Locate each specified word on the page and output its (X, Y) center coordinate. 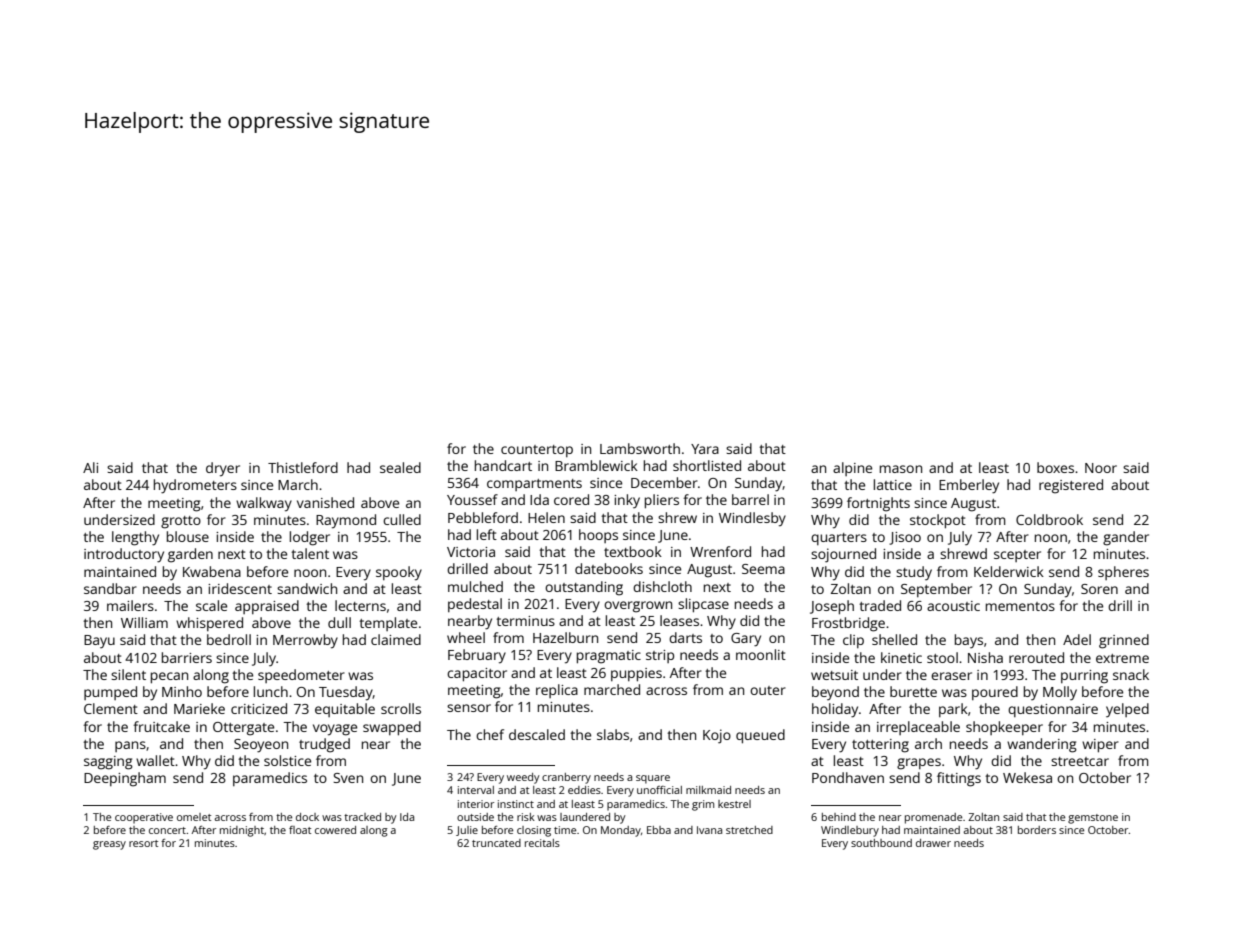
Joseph (832, 607)
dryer (223, 469)
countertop (537, 451)
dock (307, 817)
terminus (525, 621)
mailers (130, 605)
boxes (1055, 467)
